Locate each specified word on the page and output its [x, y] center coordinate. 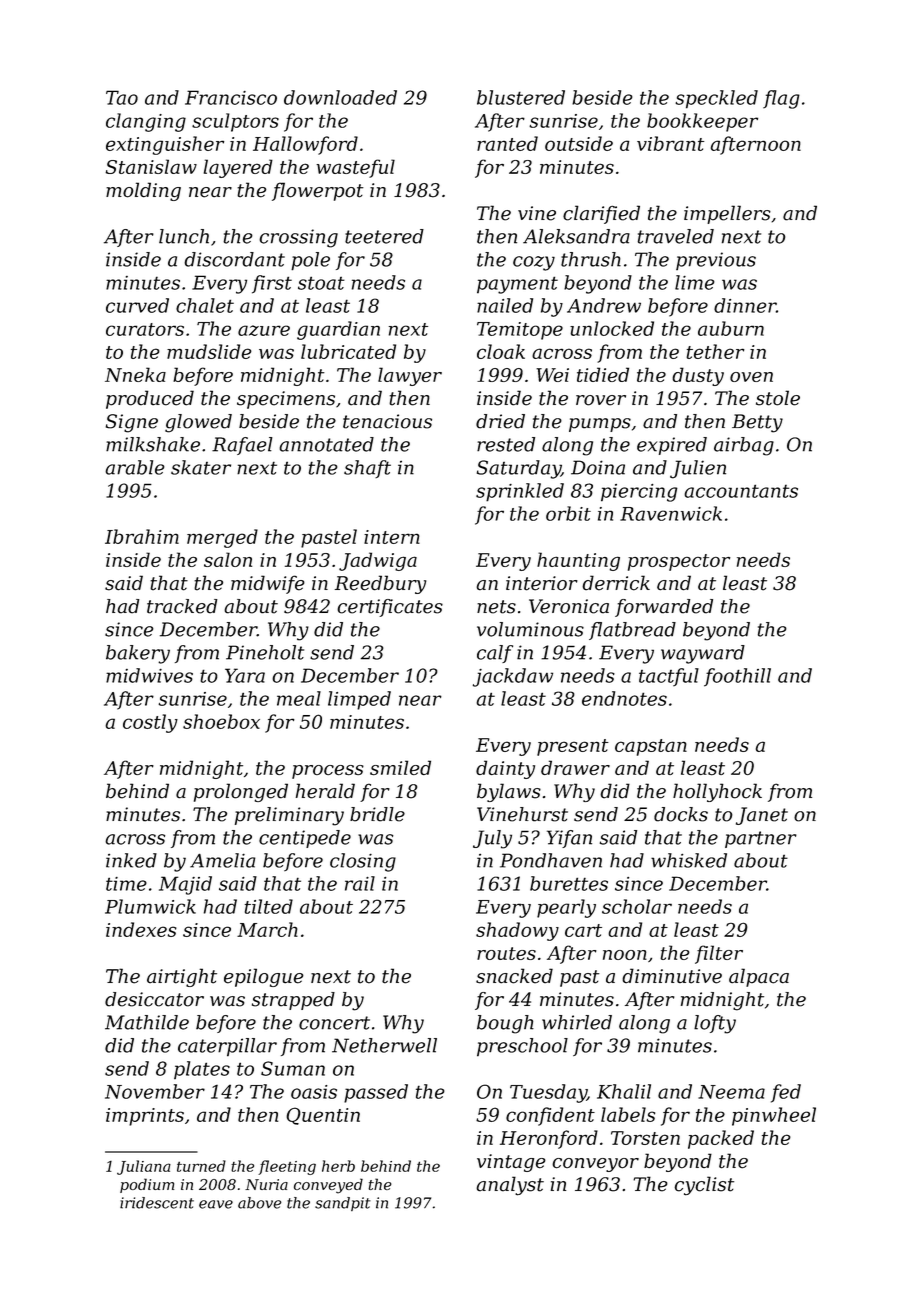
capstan [651, 747]
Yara [245, 675]
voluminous [530, 629]
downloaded [340, 97]
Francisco [231, 97]
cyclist [704, 1186]
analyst [510, 1186]
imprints [145, 1117]
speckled [716, 99]
